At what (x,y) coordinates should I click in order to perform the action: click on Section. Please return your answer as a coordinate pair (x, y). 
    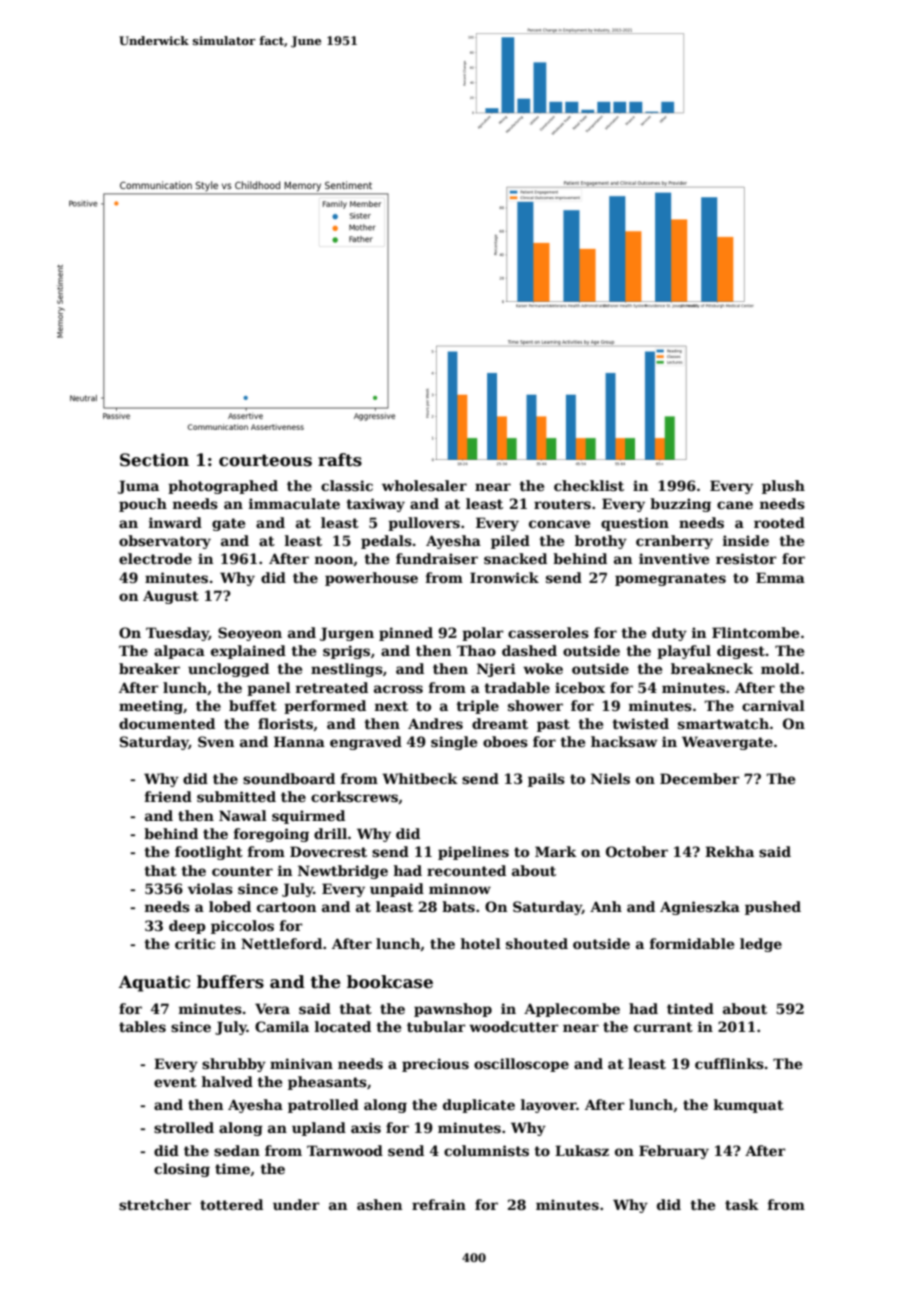
    Looking at the image, I should click on (154, 460).
